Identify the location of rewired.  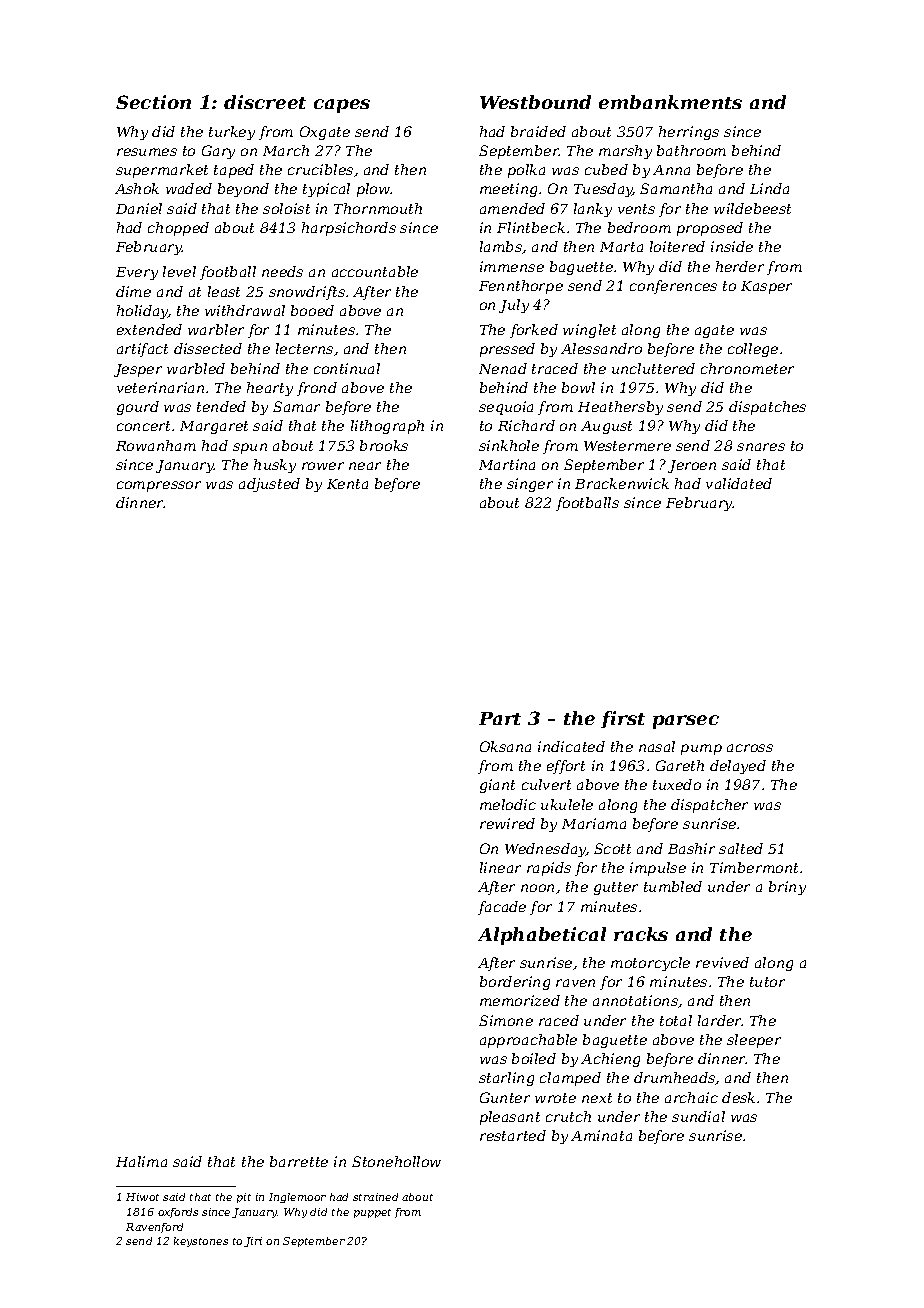
(507, 823).
